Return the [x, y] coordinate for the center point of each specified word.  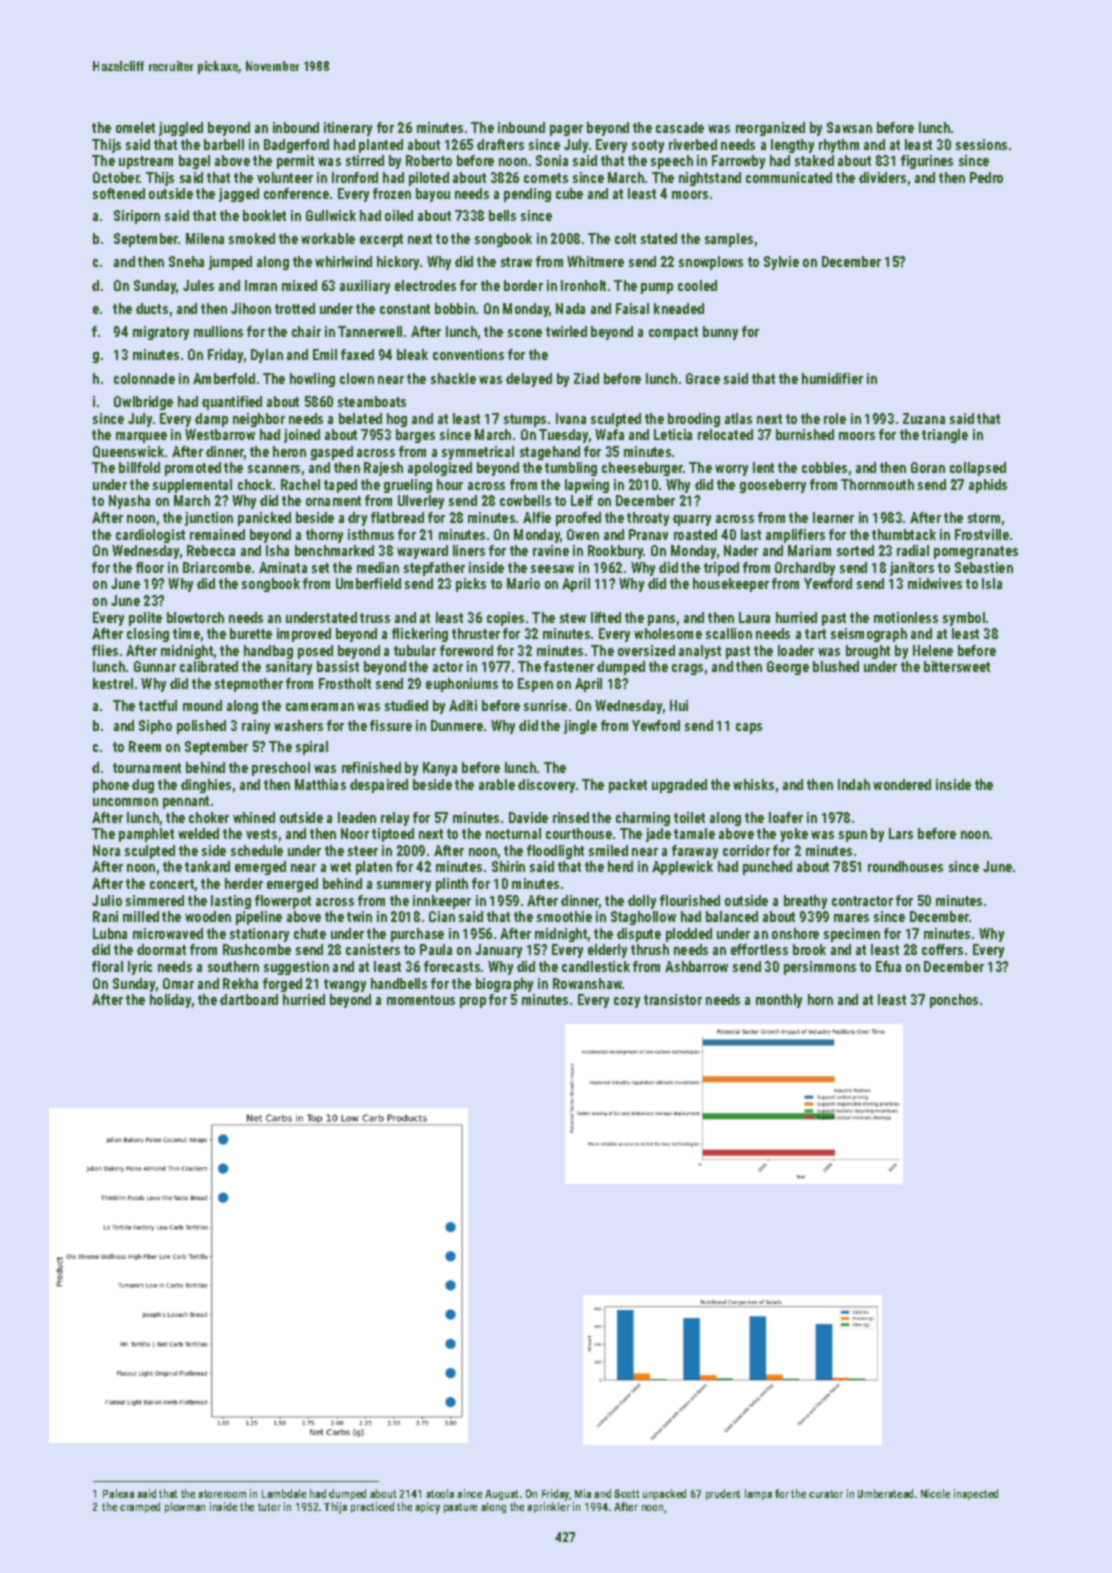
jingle [580, 727]
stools [440, 1493]
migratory [161, 333]
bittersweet [957, 666]
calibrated [209, 666]
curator [826, 1494]
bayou [433, 195]
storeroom [222, 1494]
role [835, 418]
